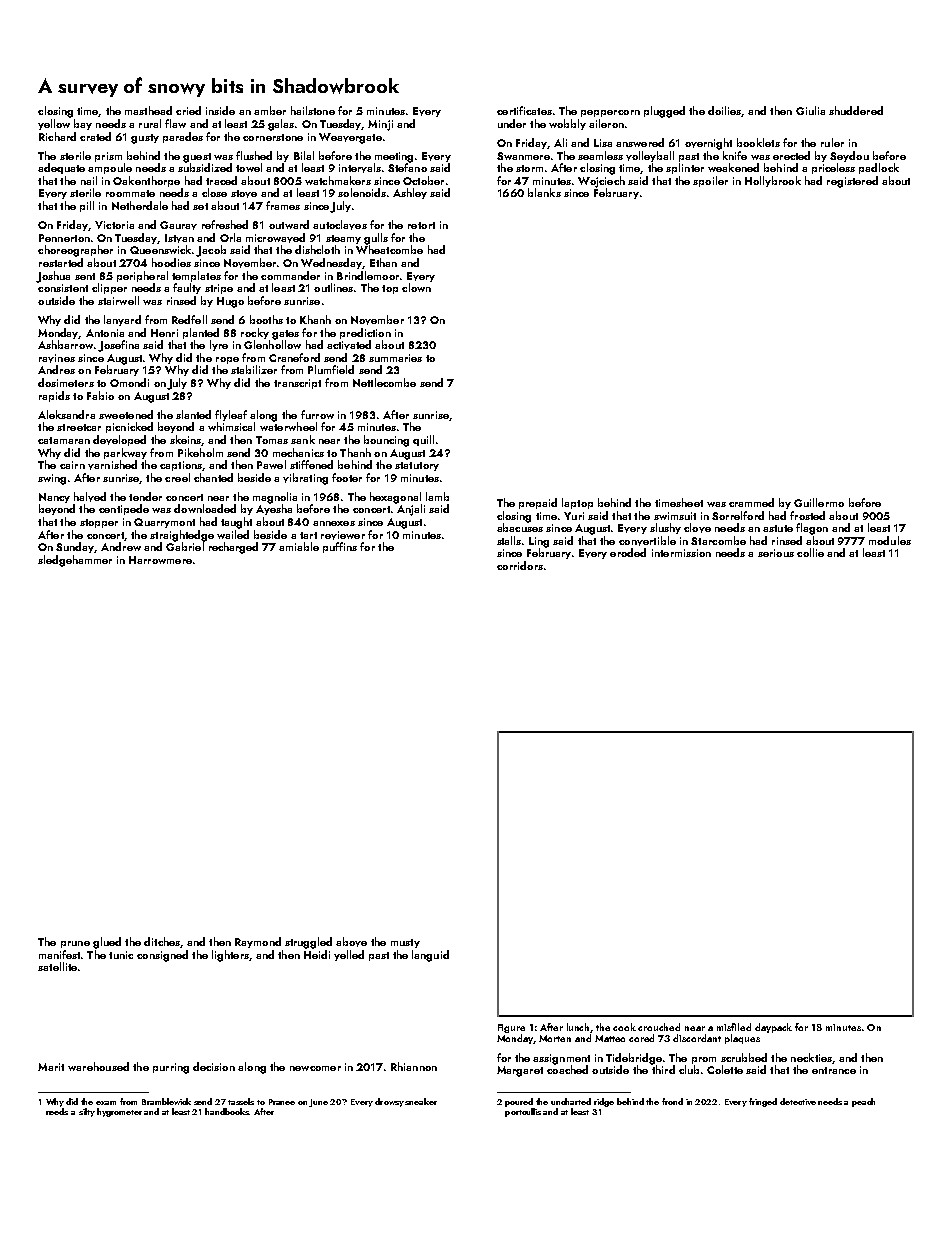  I want to click on corridors, so click(520, 565).
